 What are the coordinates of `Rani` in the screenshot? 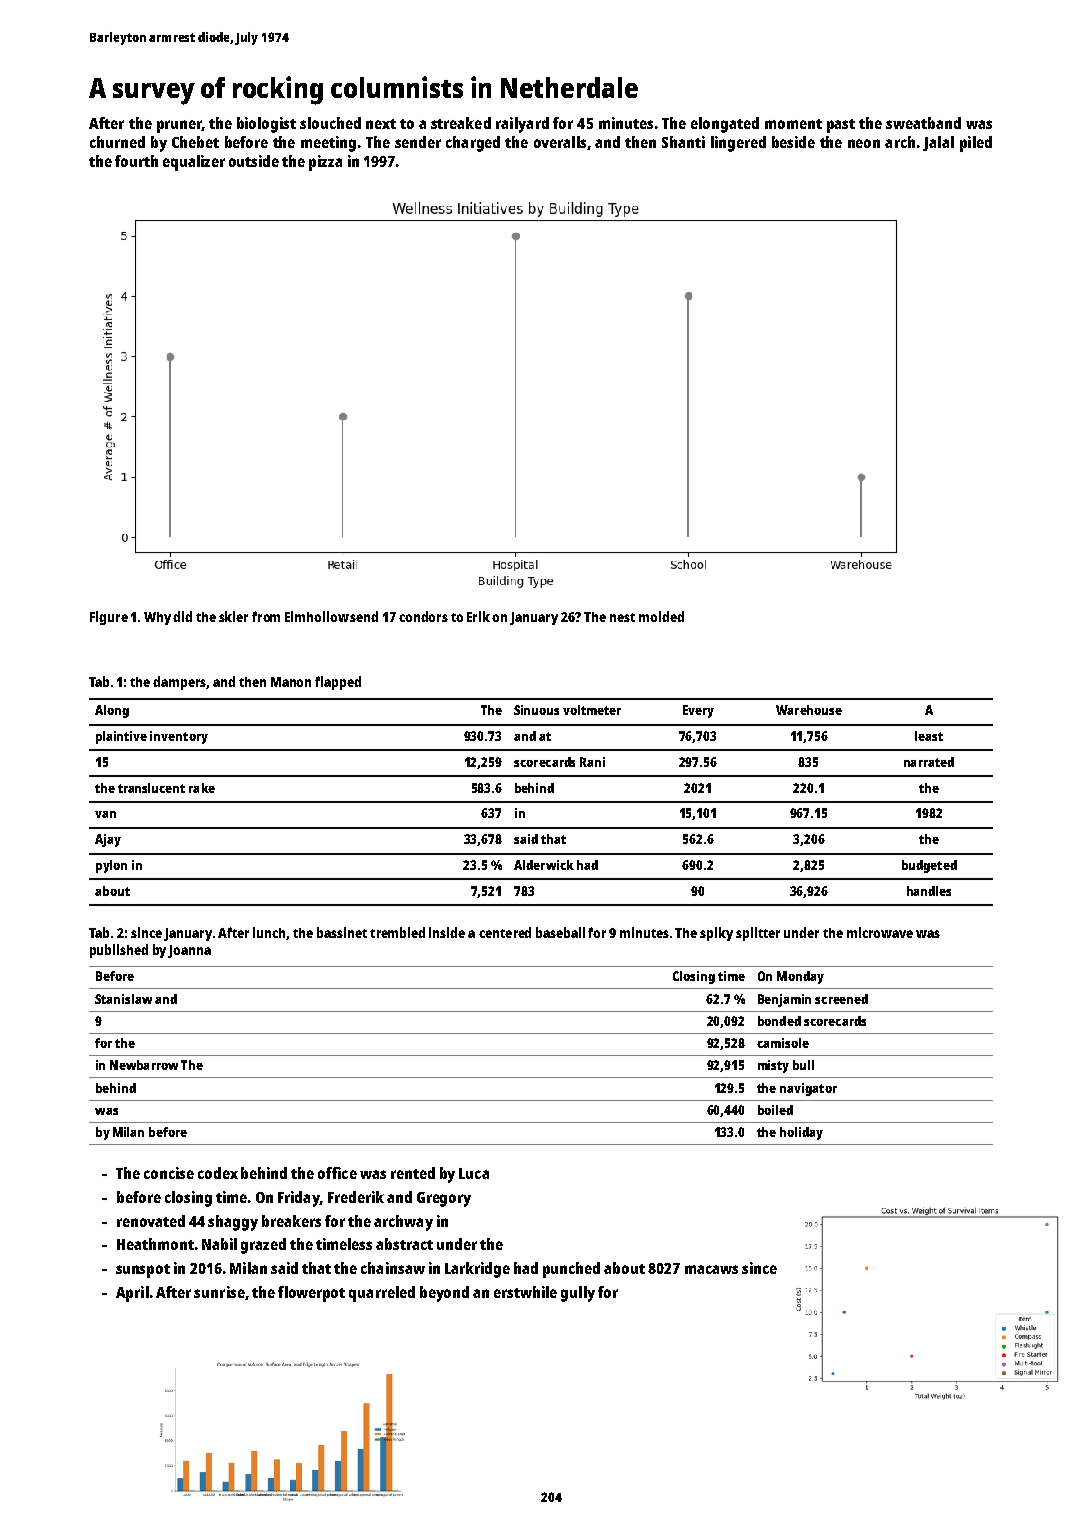 It's located at (592, 762).
